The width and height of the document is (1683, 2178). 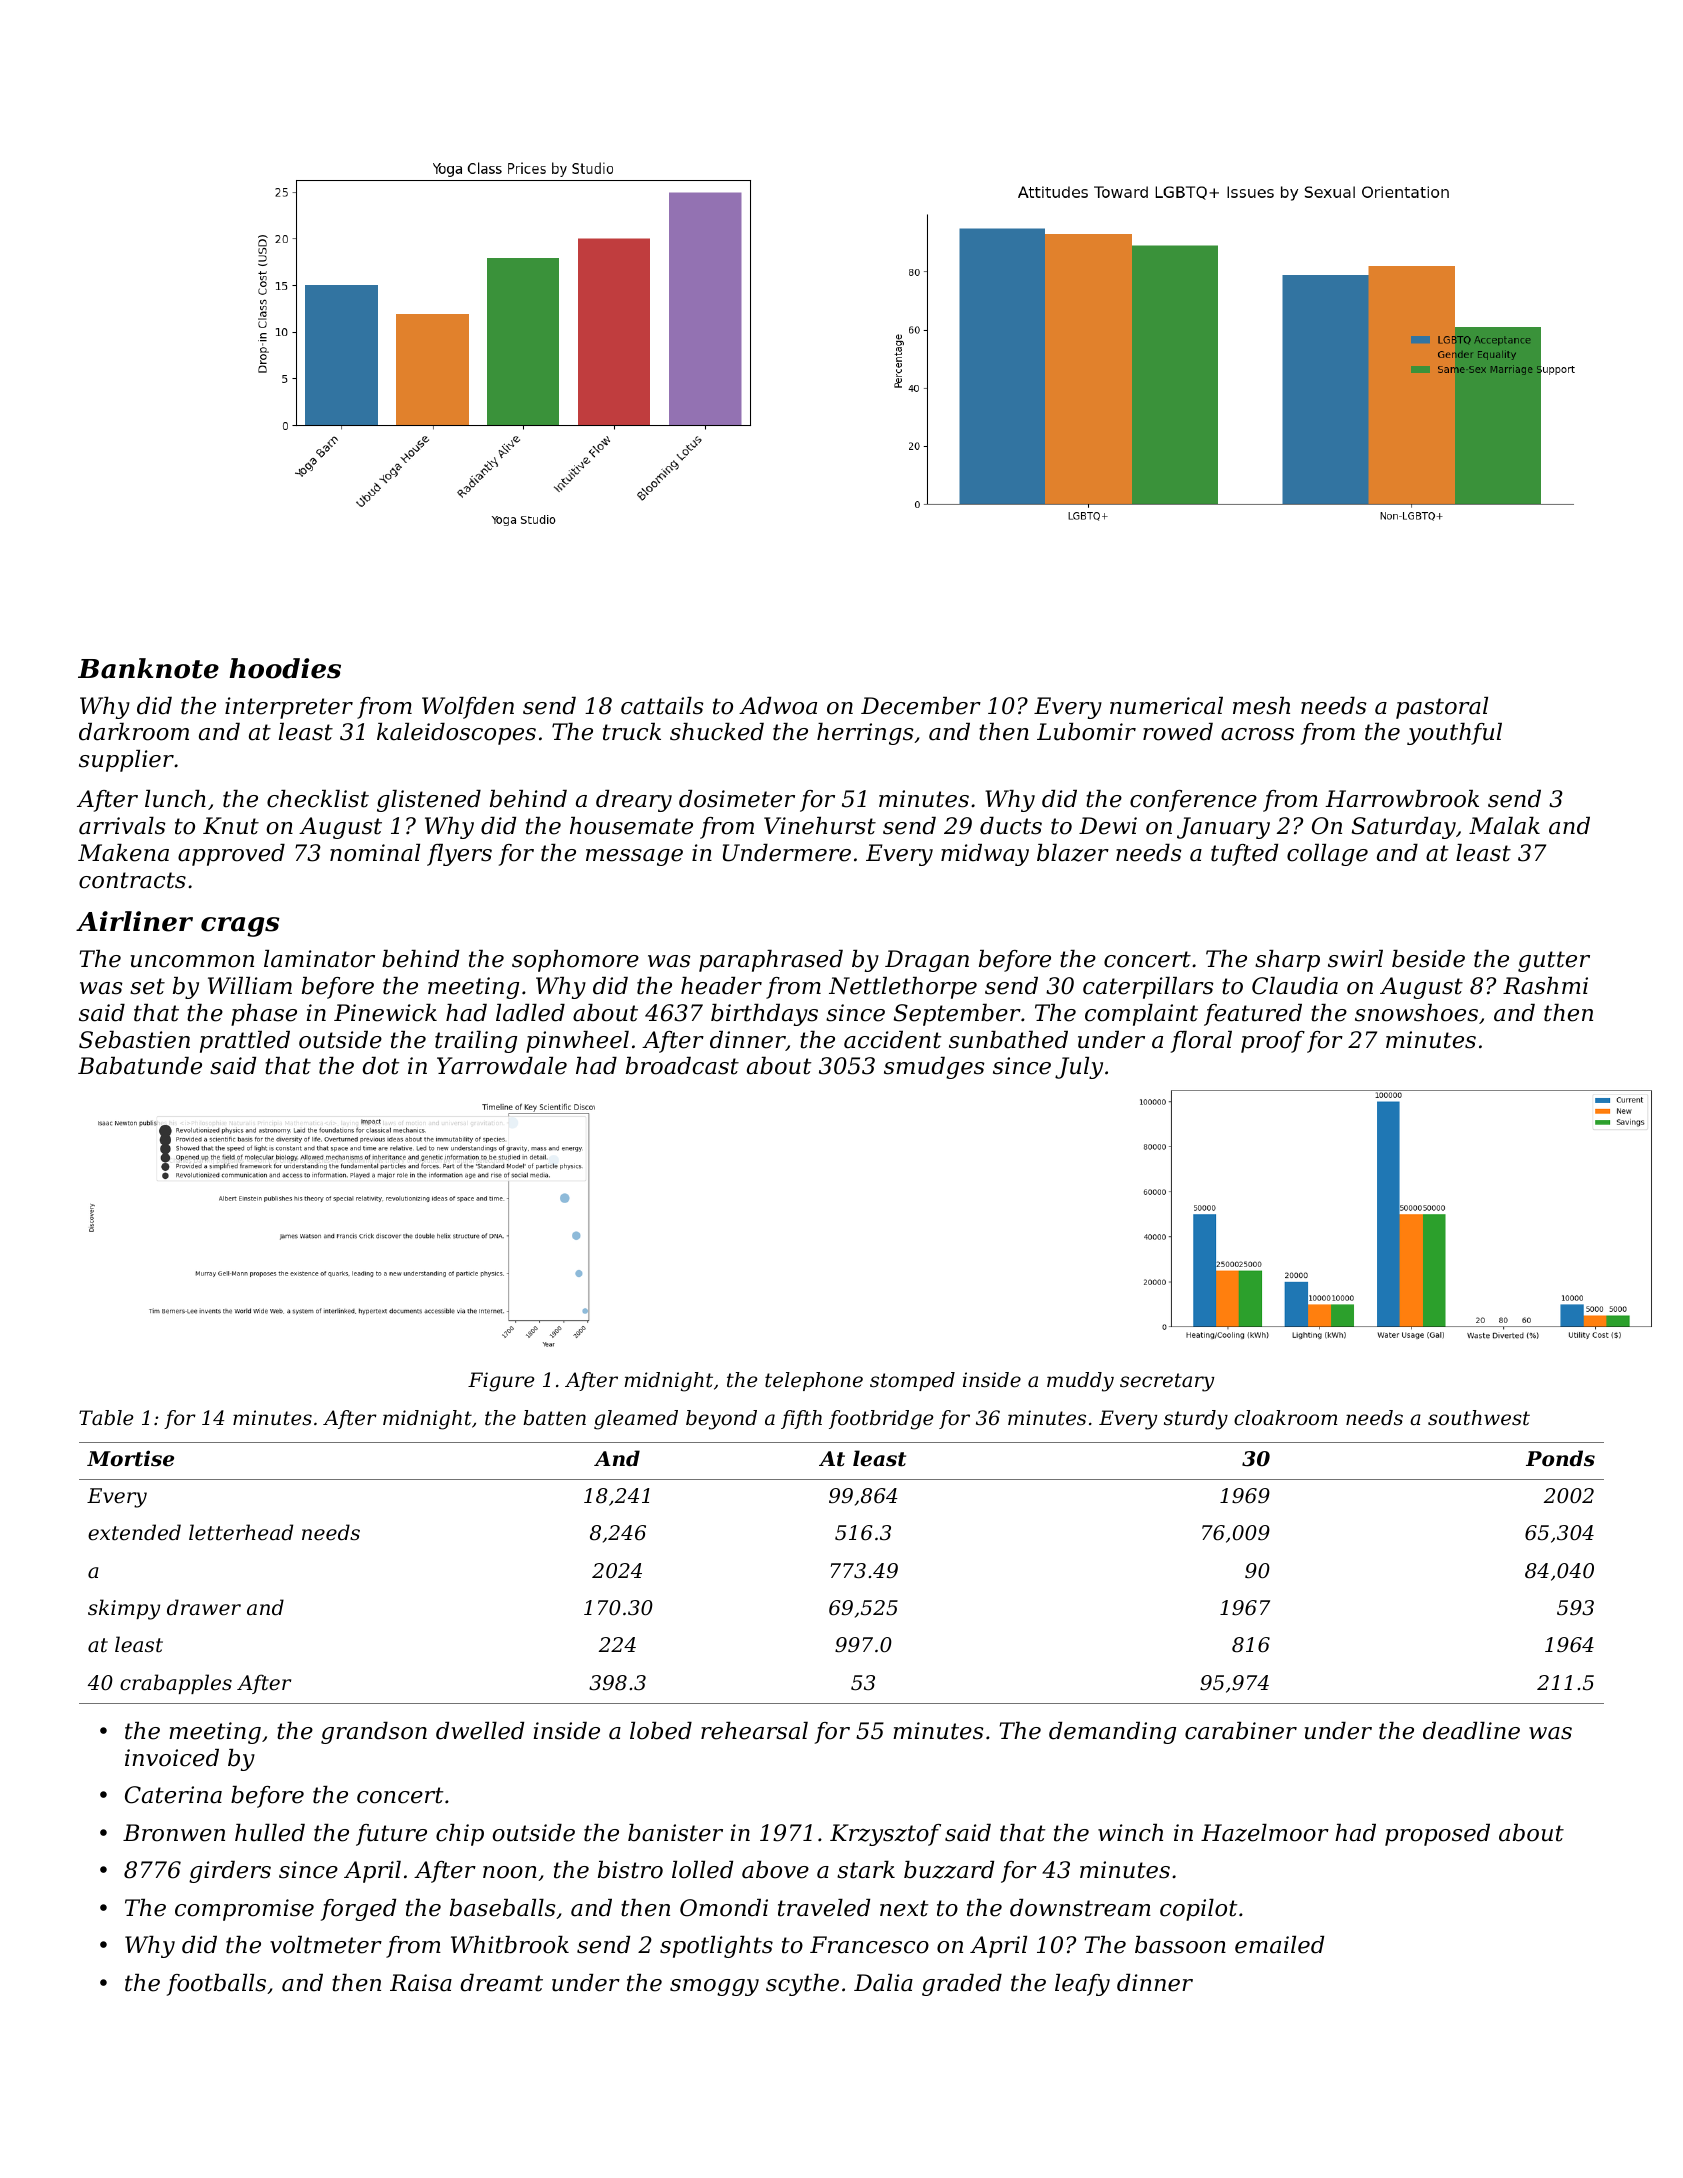 What do you see at coordinates (1327, 855) in the document?
I see `collage` at bounding box center [1327, 855].
